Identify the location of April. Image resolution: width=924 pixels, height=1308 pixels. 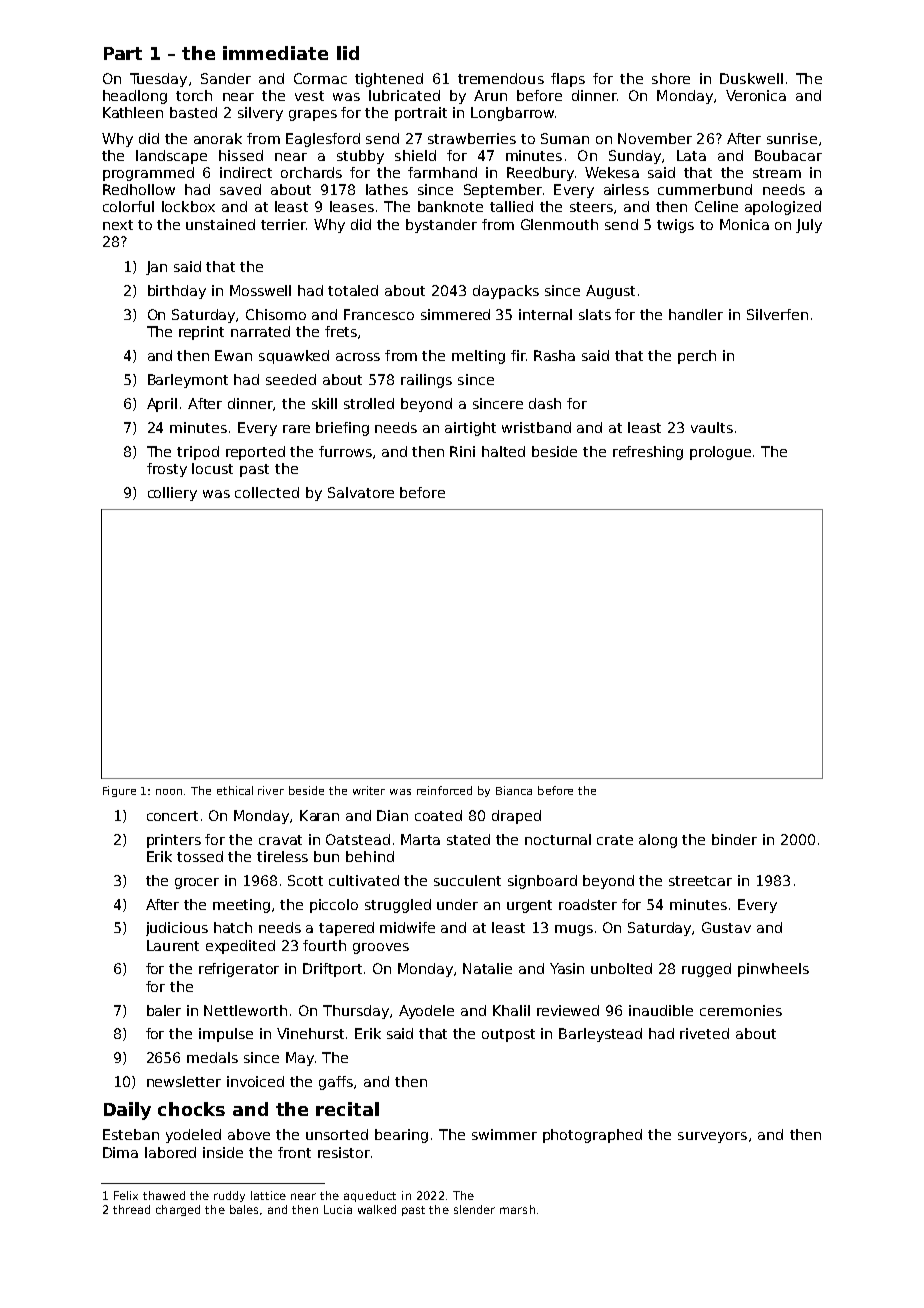
(162, 405).
